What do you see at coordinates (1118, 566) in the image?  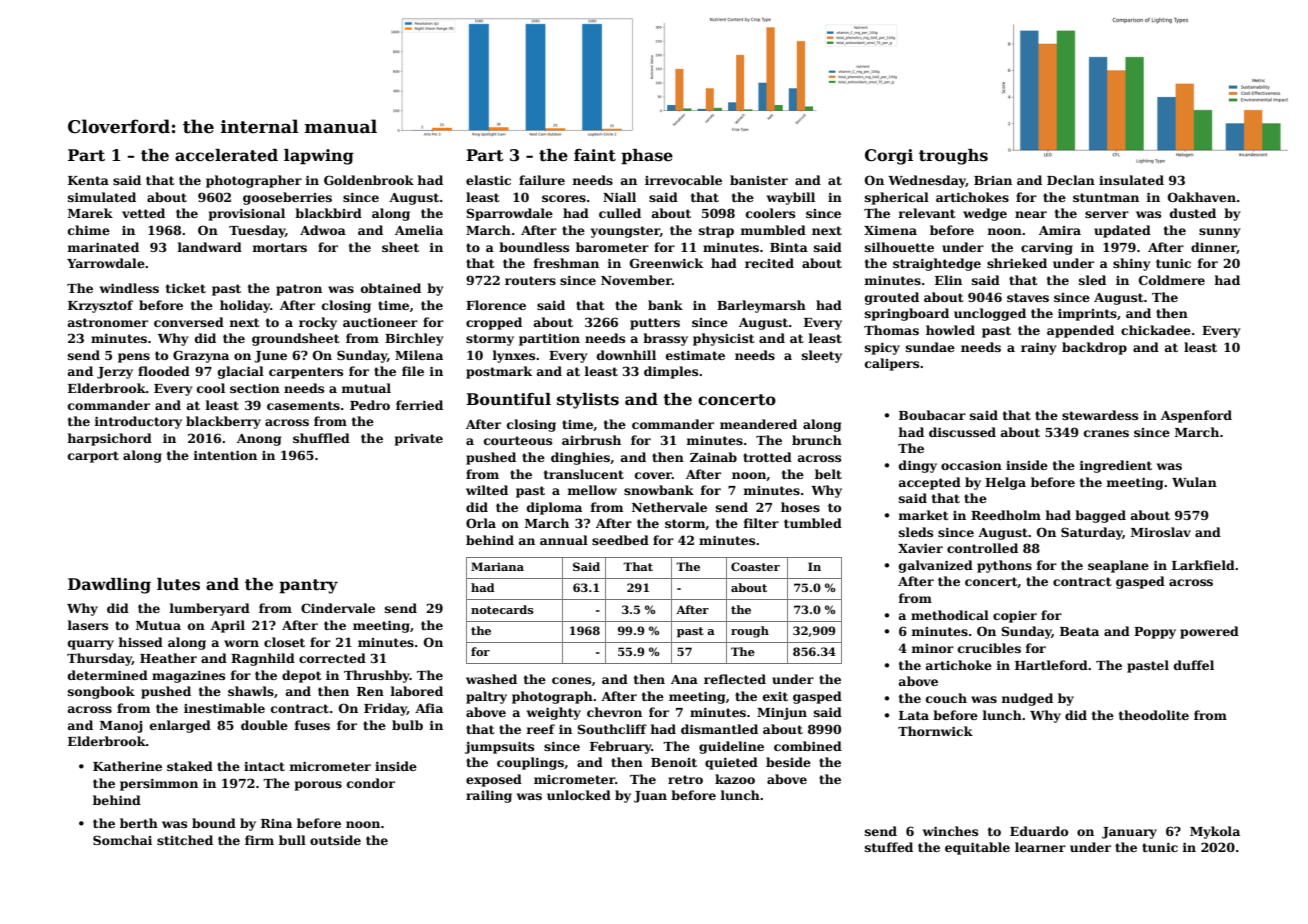 I see `seaplane` at bounding box center [1118, 566].
